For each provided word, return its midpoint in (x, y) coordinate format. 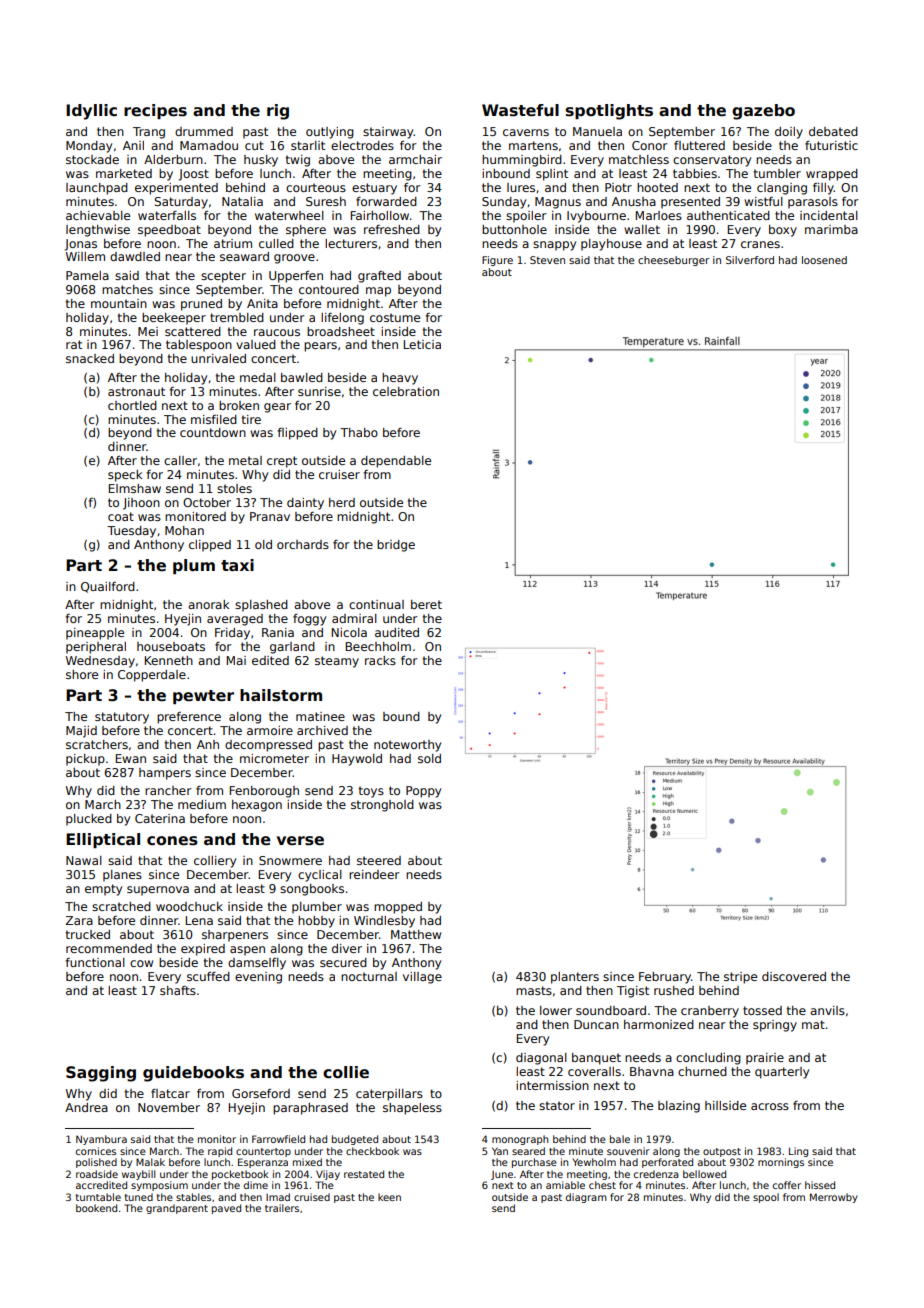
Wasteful (520, 110)
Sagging (101, 1074)
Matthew (416, 934)
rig (278, 112)
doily (789, 133)
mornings (781, 1163)
